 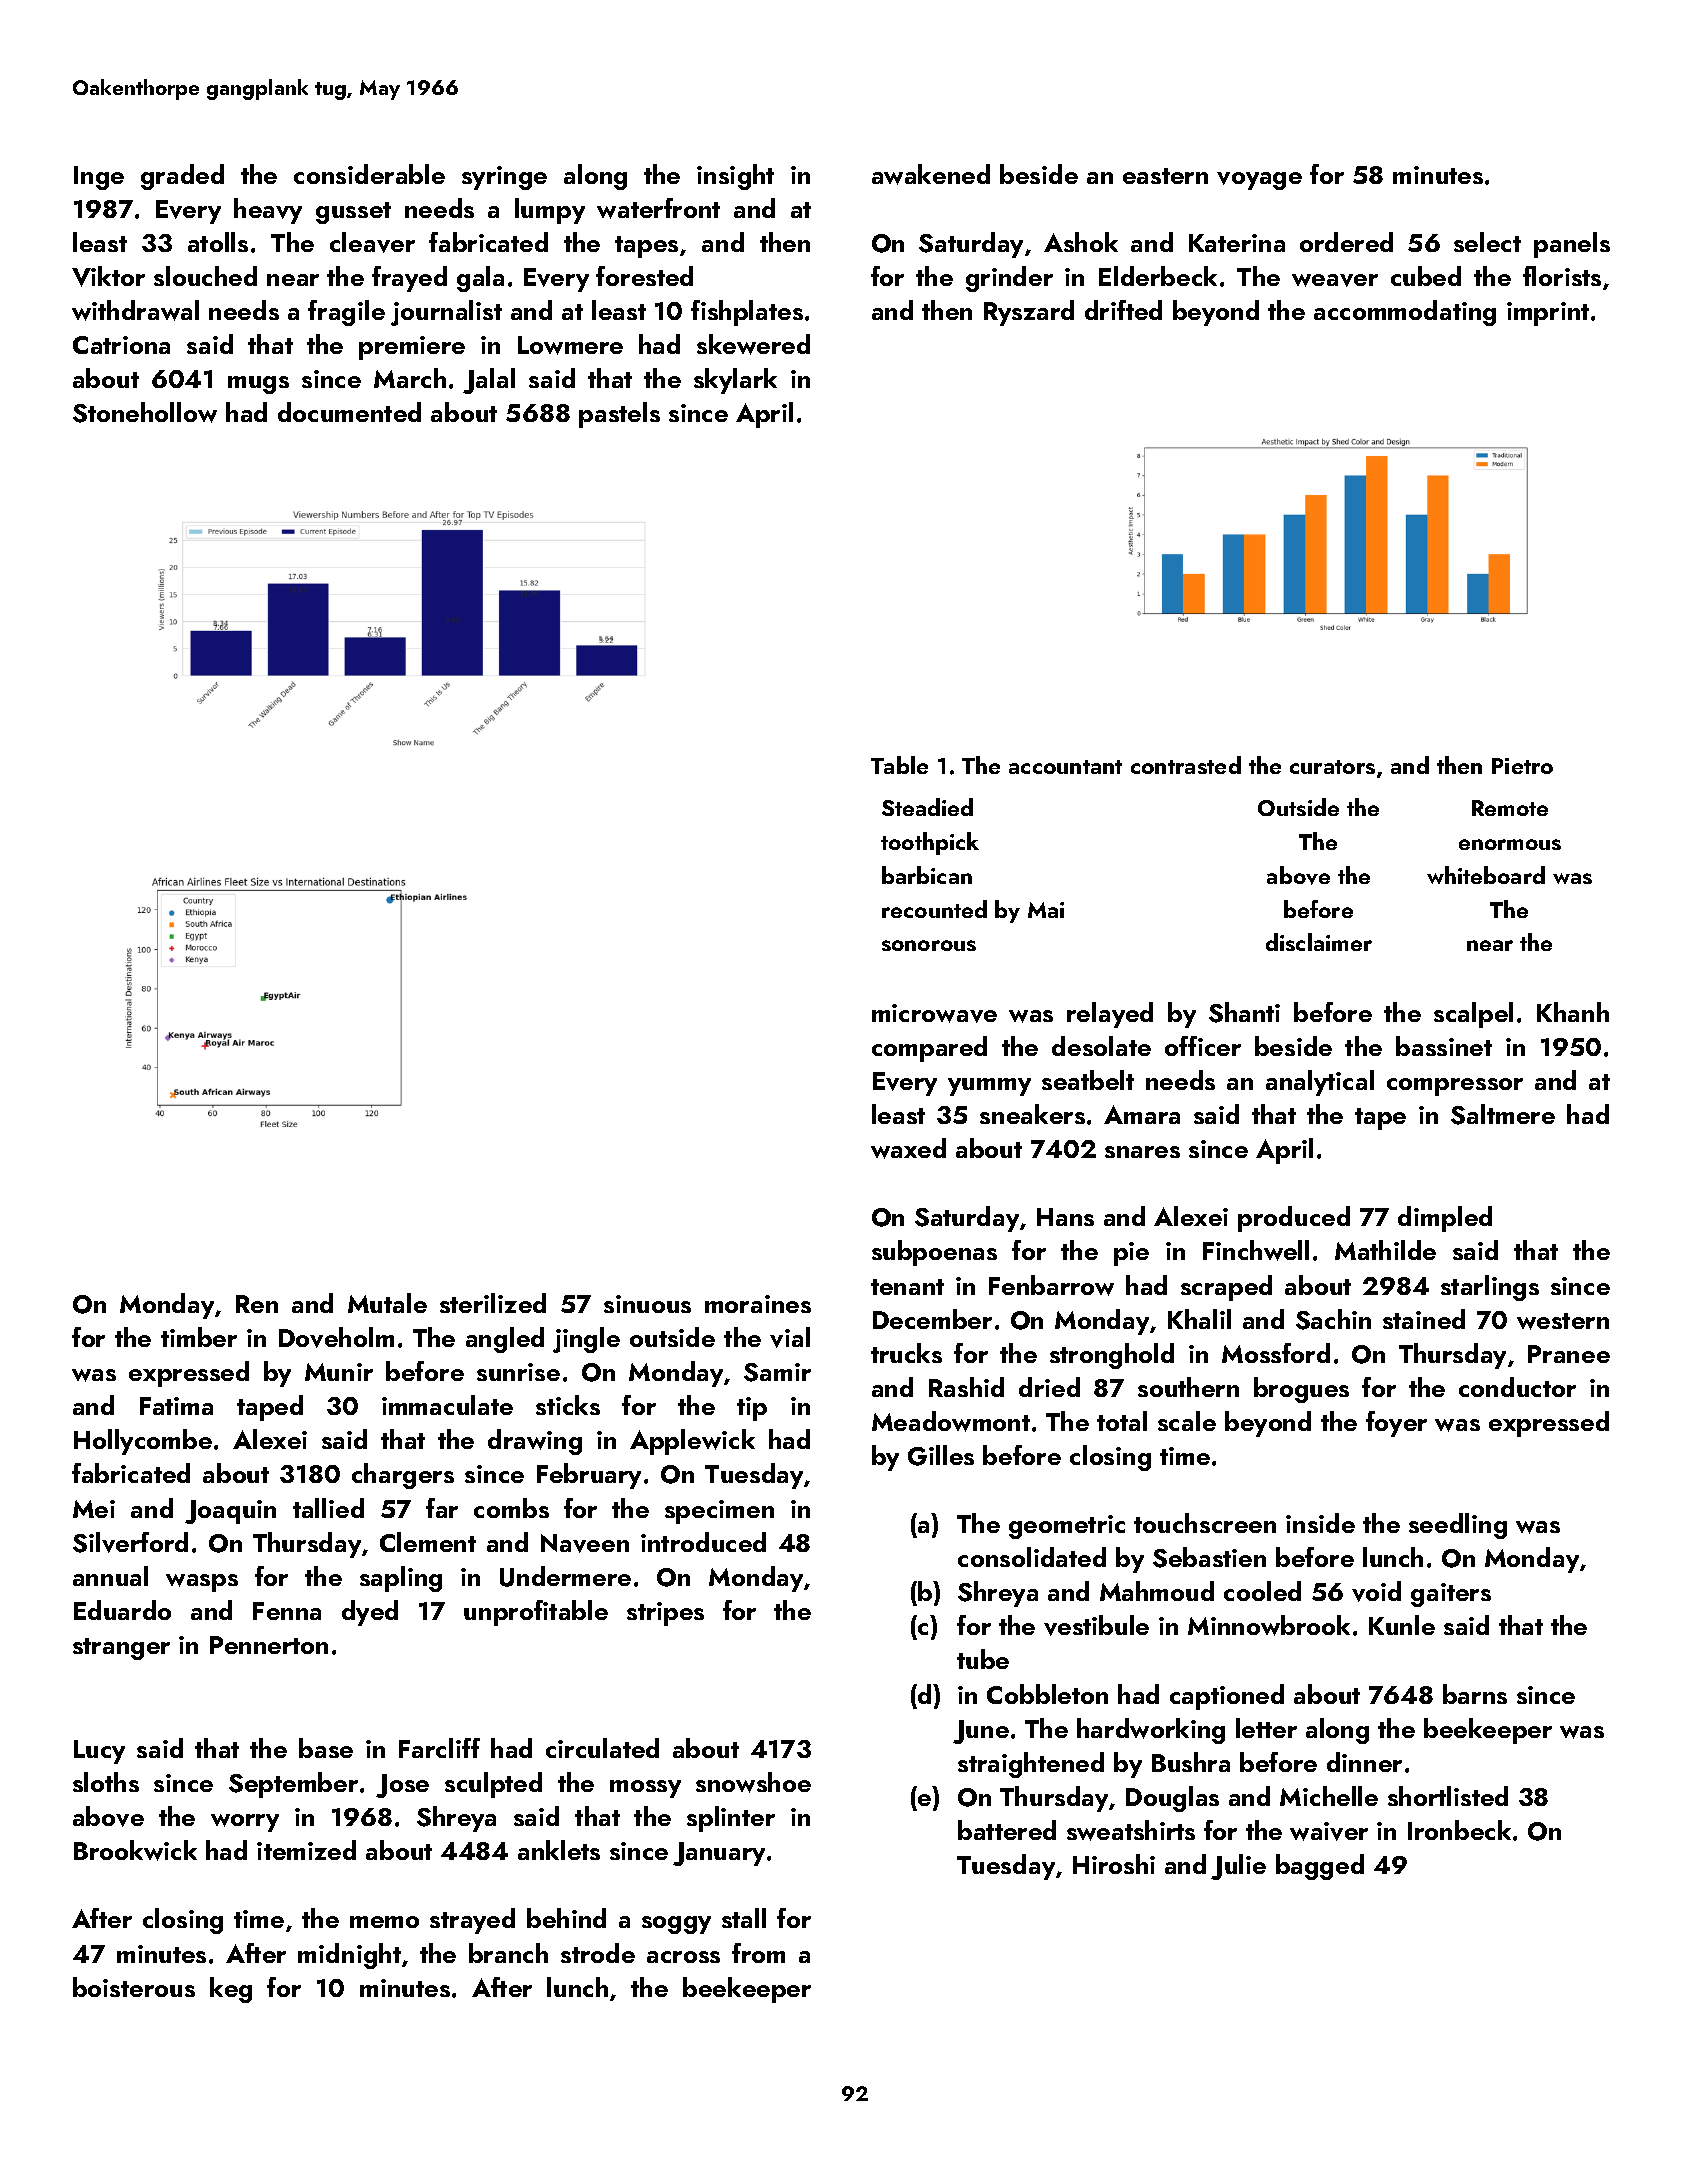 What do you see at coordinates (929, 945) in the page?
I see `sonorous` at bounding box center [929, 945].
